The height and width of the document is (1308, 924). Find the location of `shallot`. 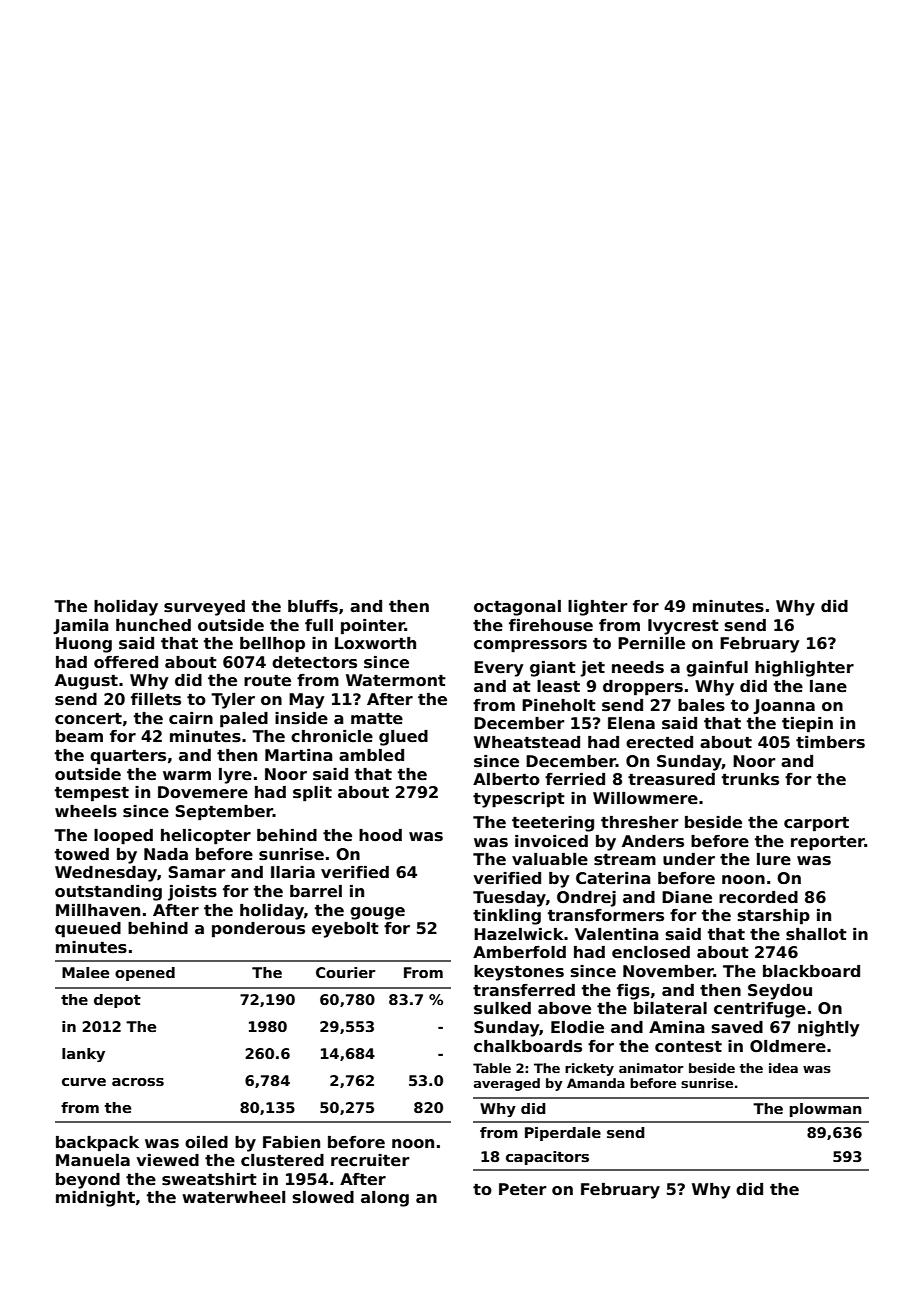

shallot is located at coordinates (816, 934).
